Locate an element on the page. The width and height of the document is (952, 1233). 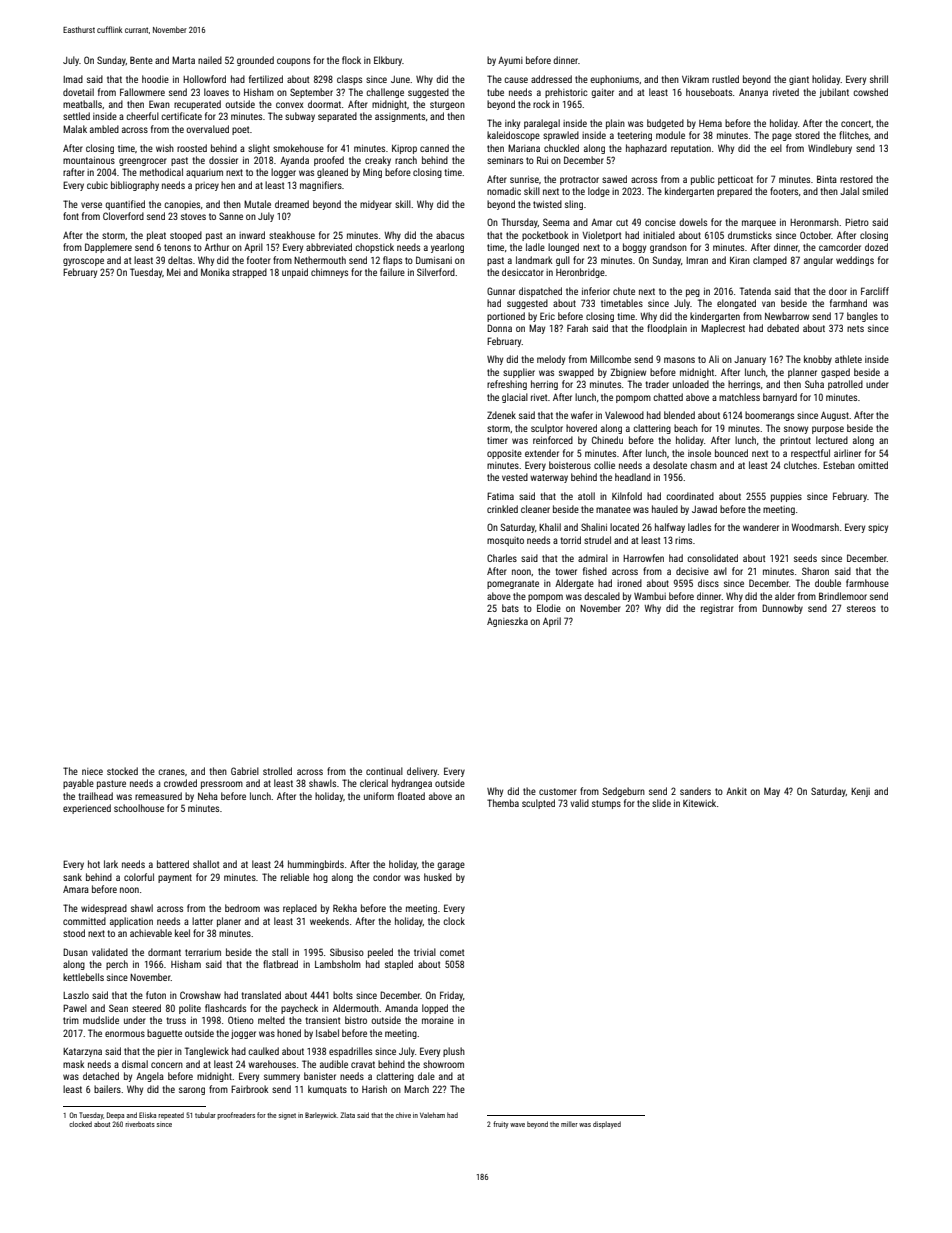
Vikram is located at coordinates (695, 79).
